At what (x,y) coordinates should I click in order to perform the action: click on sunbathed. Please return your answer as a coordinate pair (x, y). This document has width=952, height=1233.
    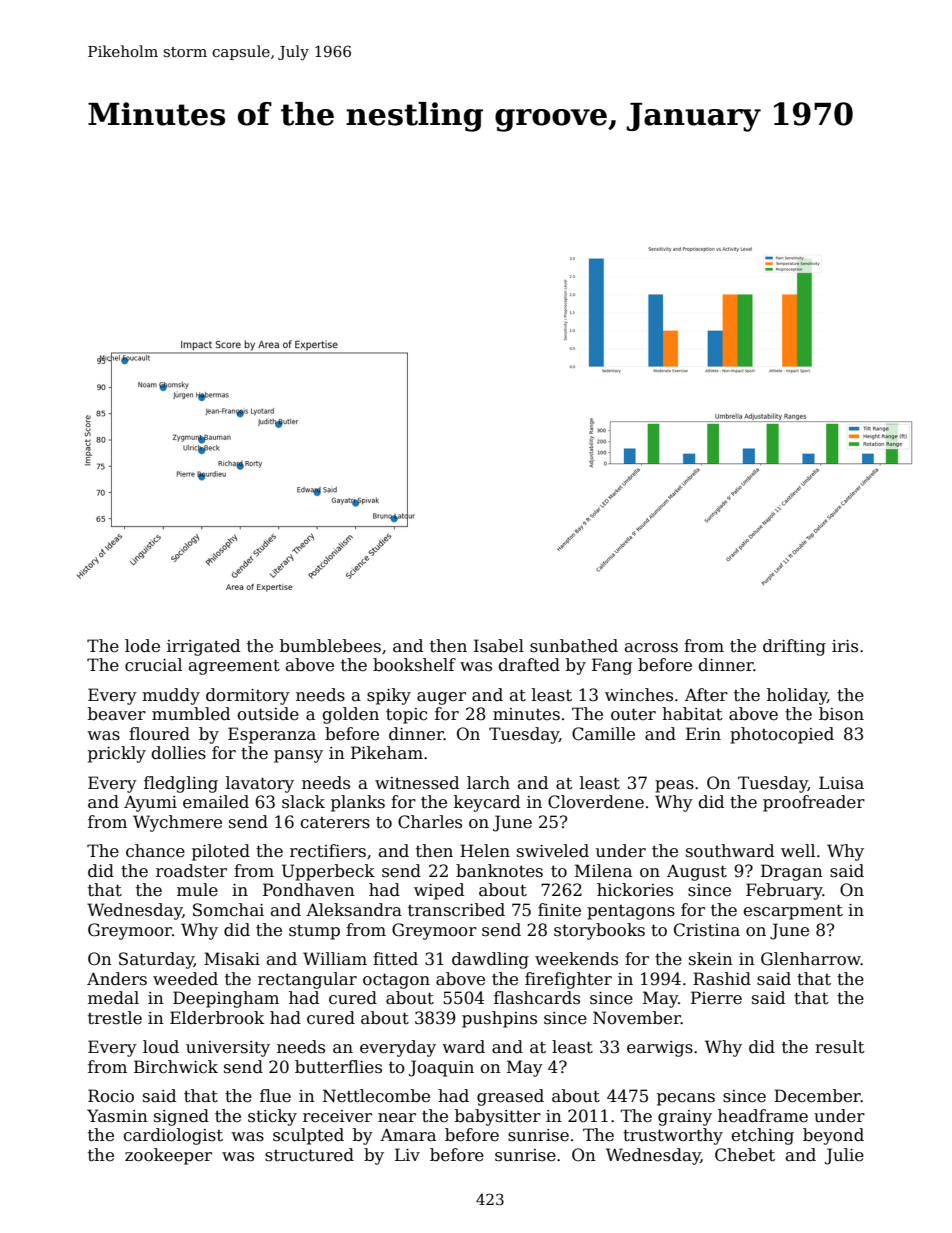
    Looking at the image, I should click on (574, 646).
